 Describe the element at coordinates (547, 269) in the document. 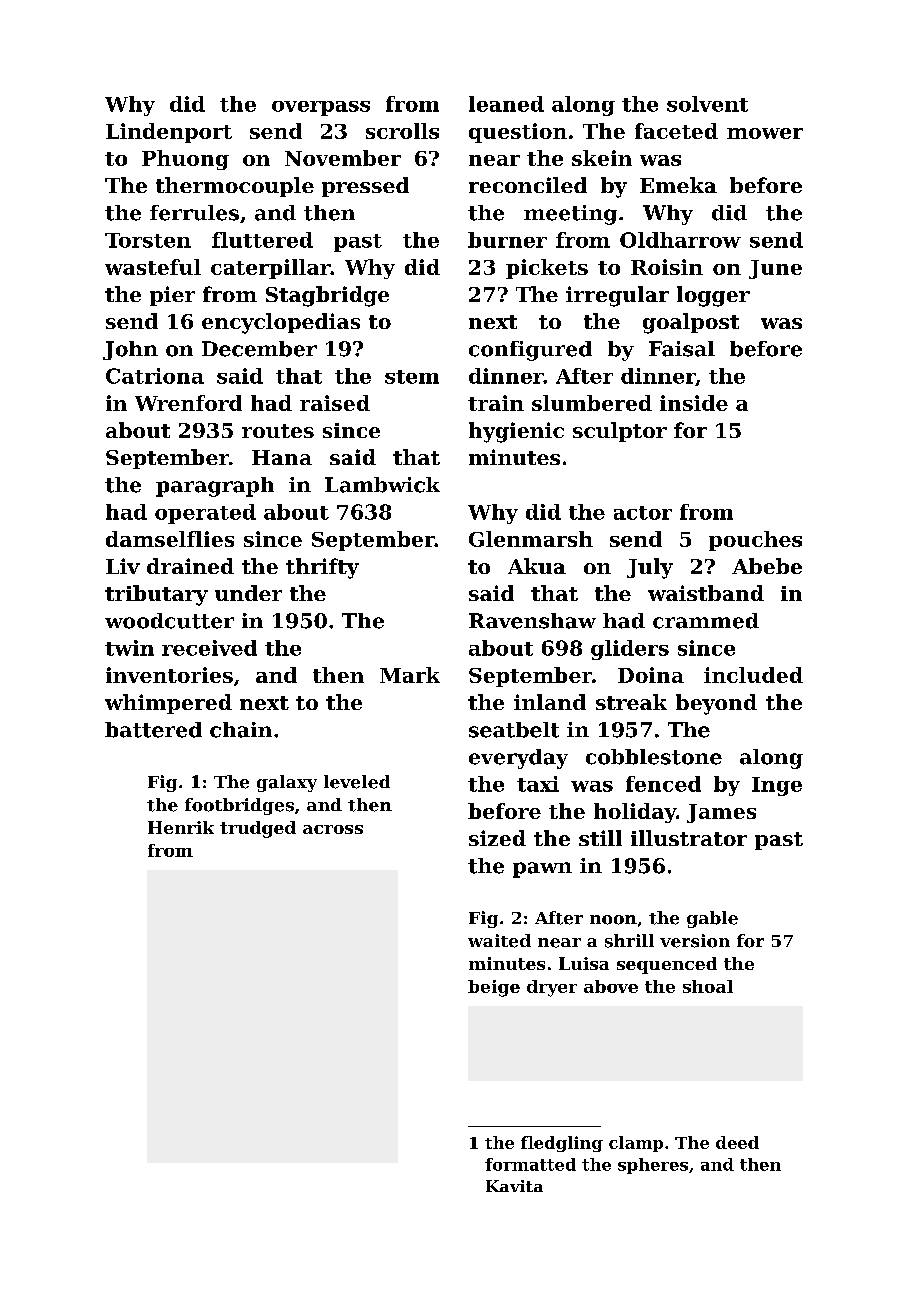

I see `pickets` at that location.
